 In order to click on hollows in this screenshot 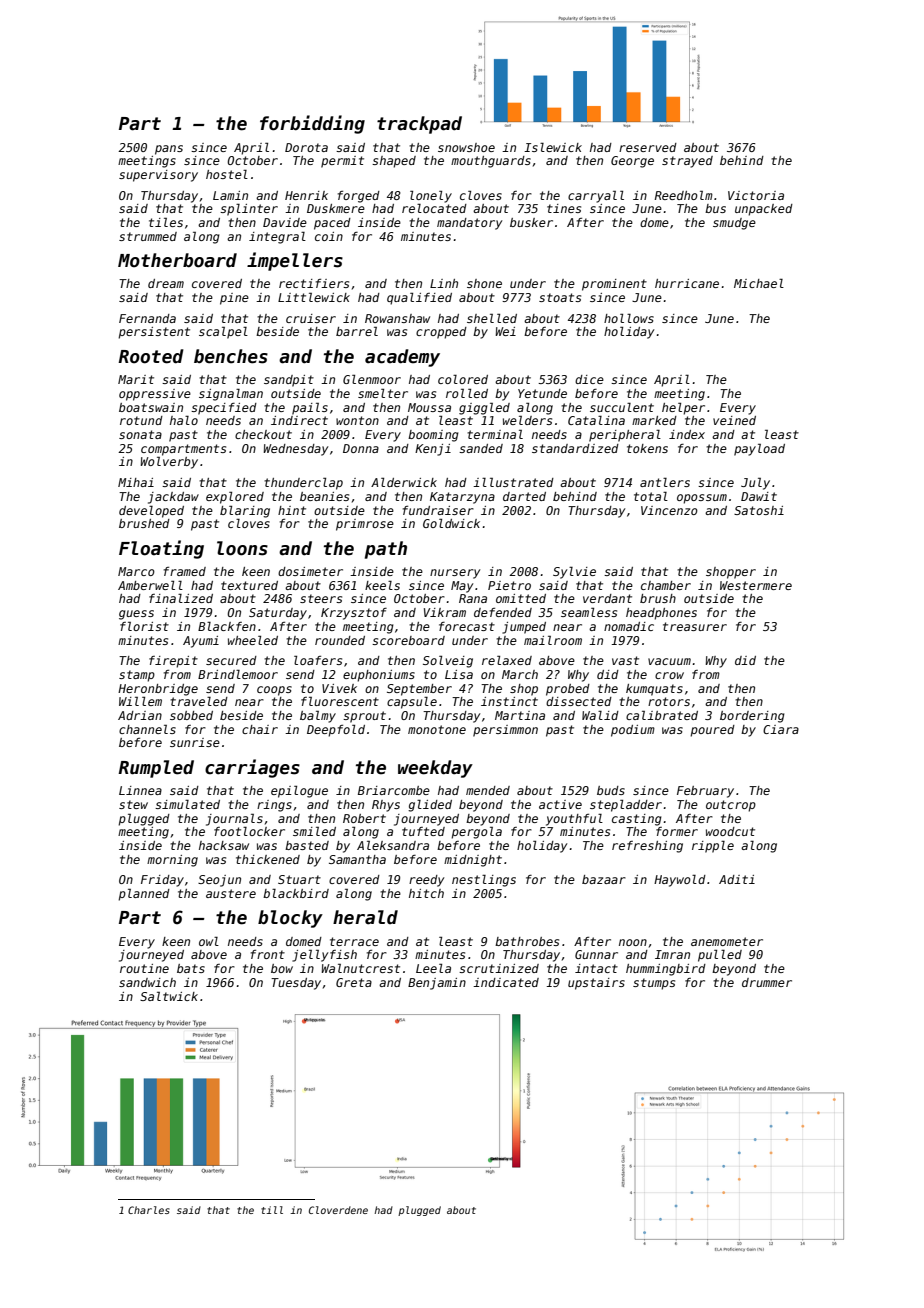, I will do `click(629, 318)`.
